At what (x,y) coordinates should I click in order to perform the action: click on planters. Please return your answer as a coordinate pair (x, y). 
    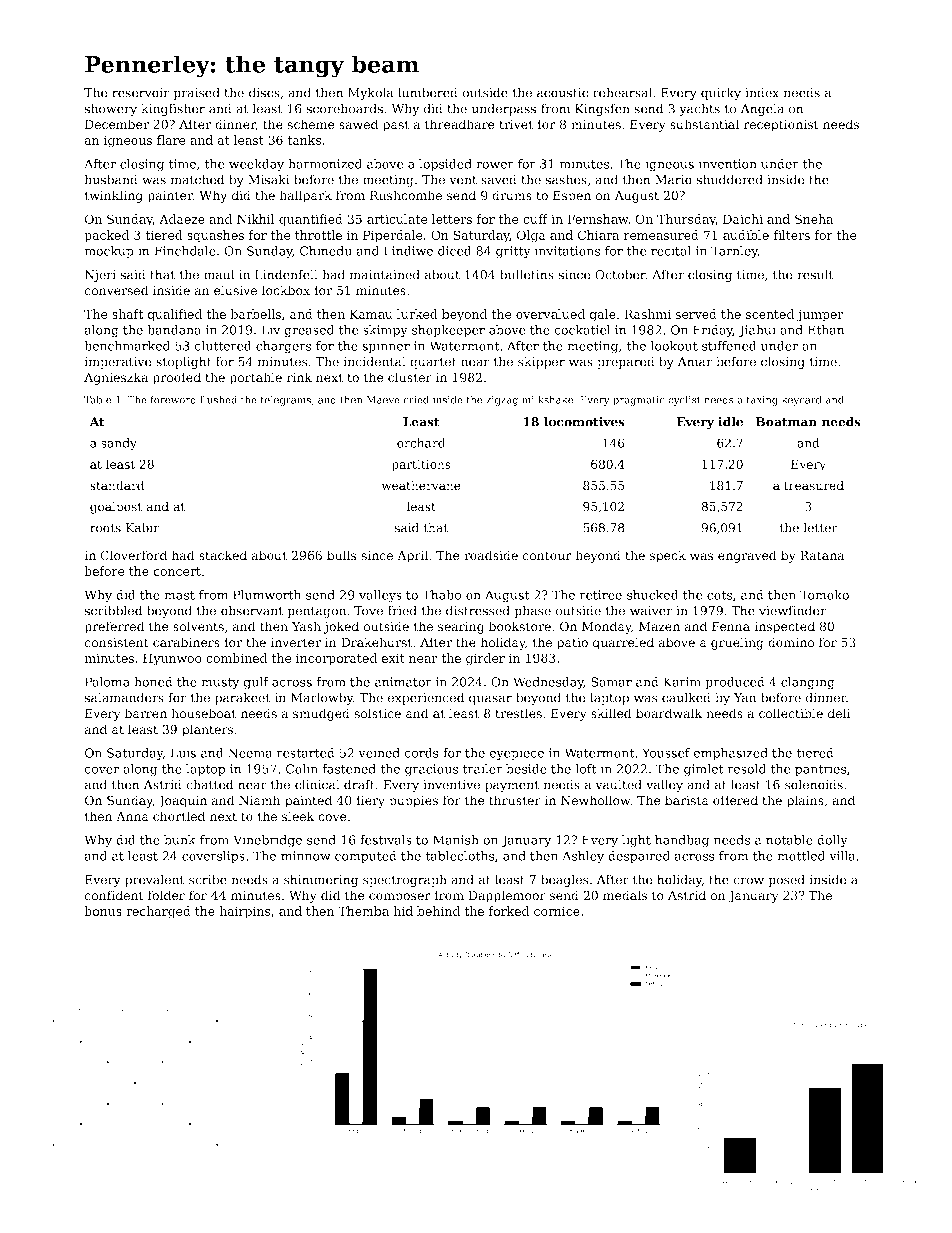
    Looking at the image, I should click on (207, 730).
